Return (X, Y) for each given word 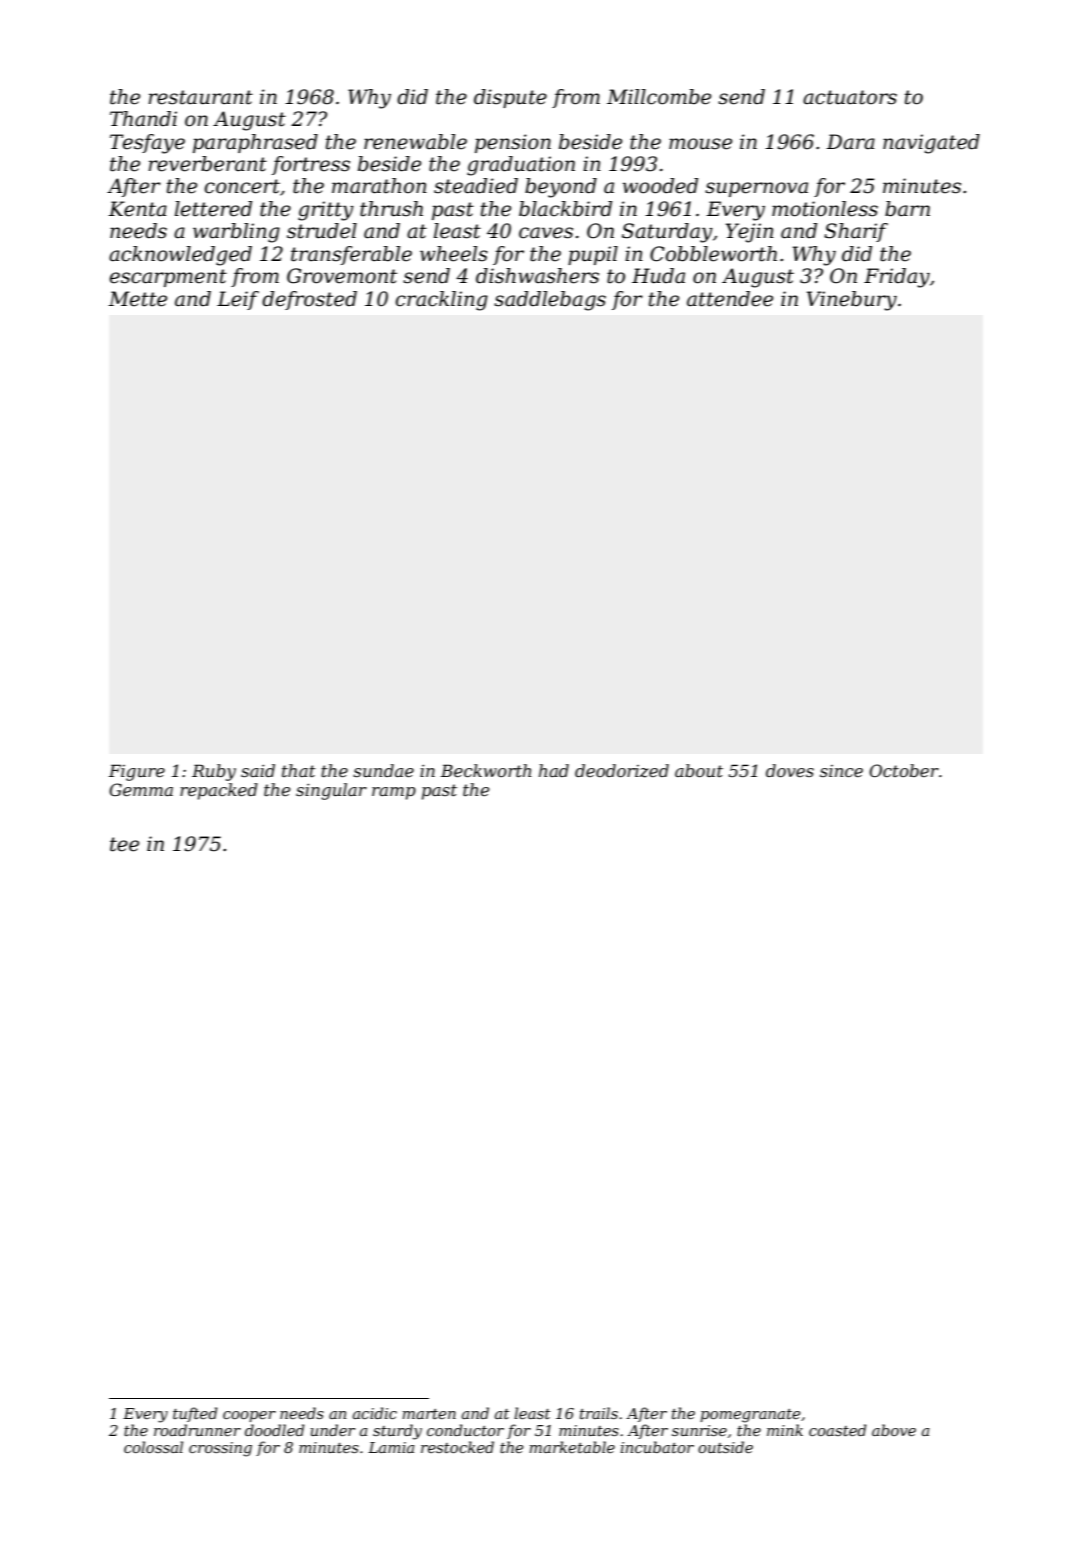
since (841, 771)
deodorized (622, 771)
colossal (153, 1447)
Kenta (137, 209)
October (904, 770)
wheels (454, 254)
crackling (442, 301)
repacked (219, 791)
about (699, 770)
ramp (394, 793)
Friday (897, 278)
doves (790, 770)
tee (124, 844)
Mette (137, 299)
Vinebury (852, 301)
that (299, 770)
